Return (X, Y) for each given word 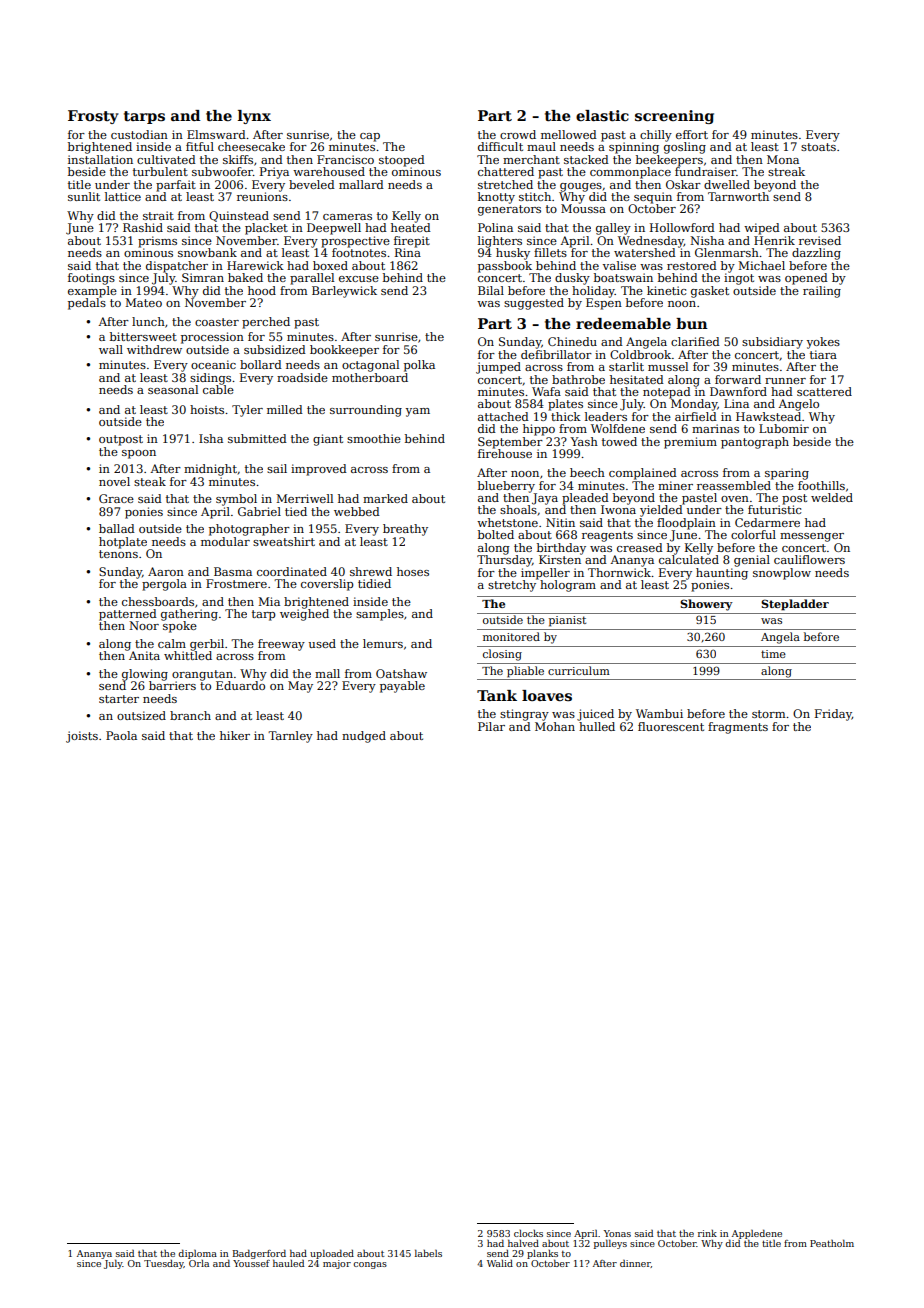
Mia (269, 601)
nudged (364, 737)
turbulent (160, 171)
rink (707, 1233)
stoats (818, 147)
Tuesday (164, 1264)
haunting (722, 574)
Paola (121, 735)
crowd (518, 134)
